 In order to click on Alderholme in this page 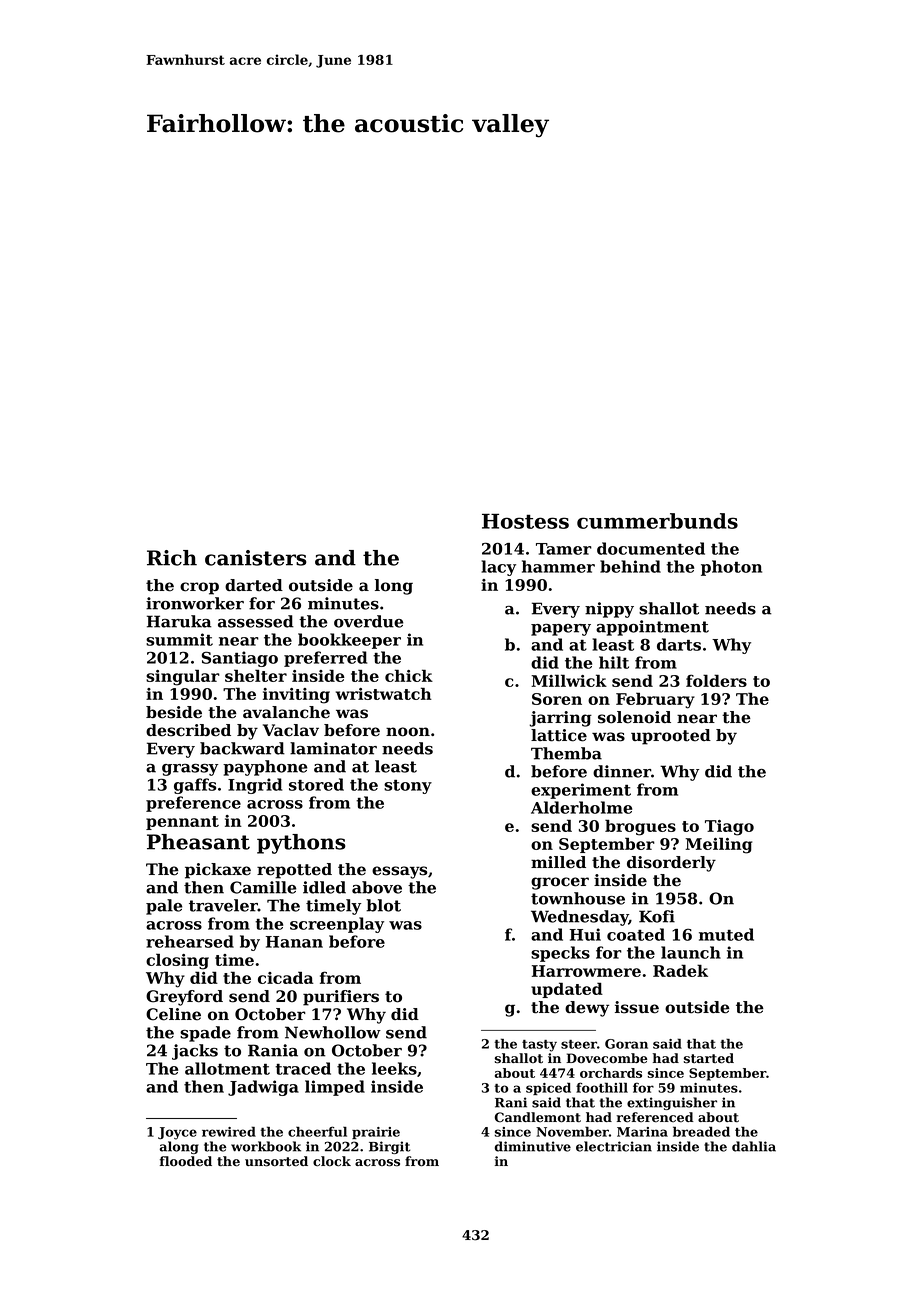, I will do `click(581, 807)`.
